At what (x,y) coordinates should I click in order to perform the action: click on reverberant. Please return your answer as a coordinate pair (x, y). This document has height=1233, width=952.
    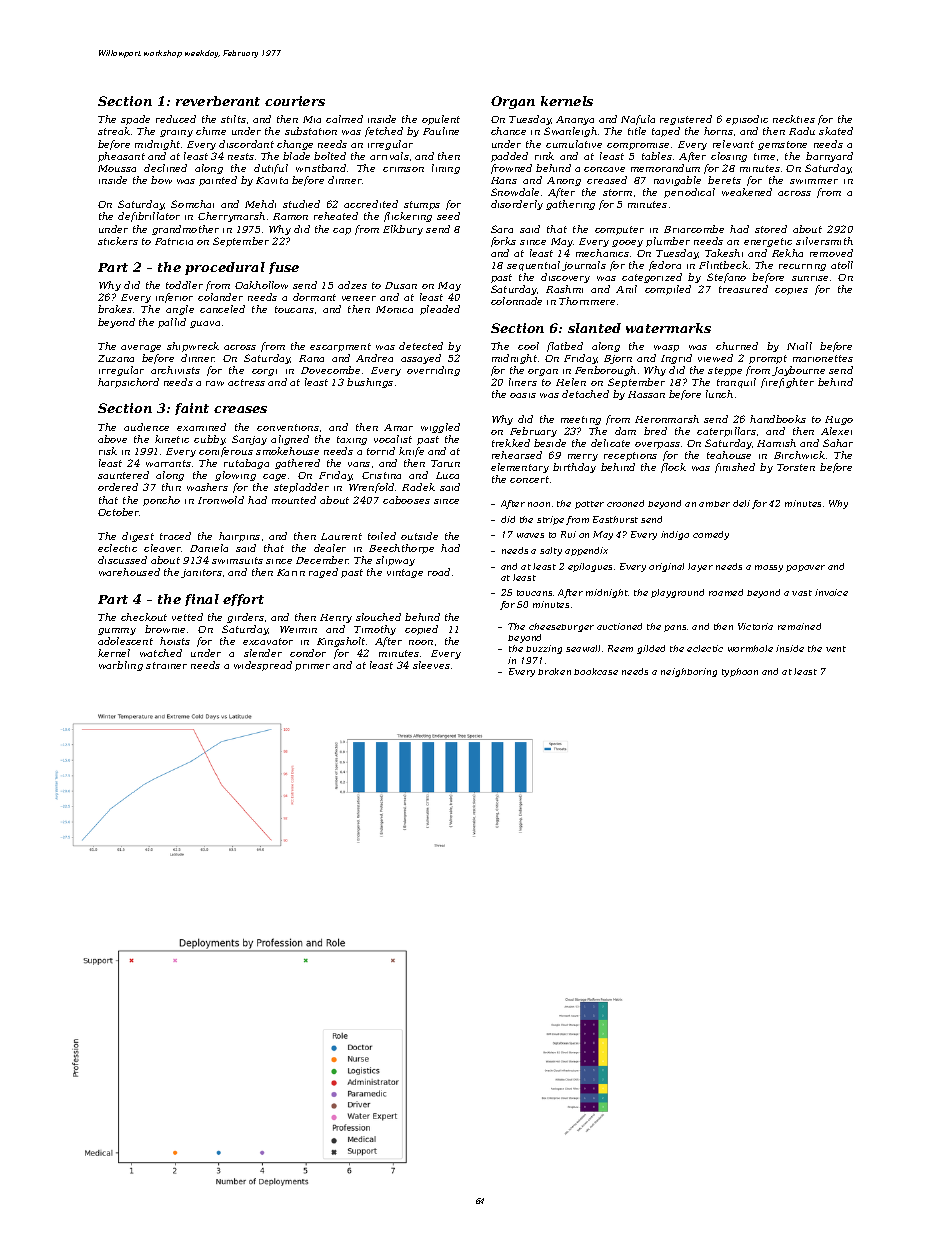
    Looking at the image, I should click on (218, 101).
